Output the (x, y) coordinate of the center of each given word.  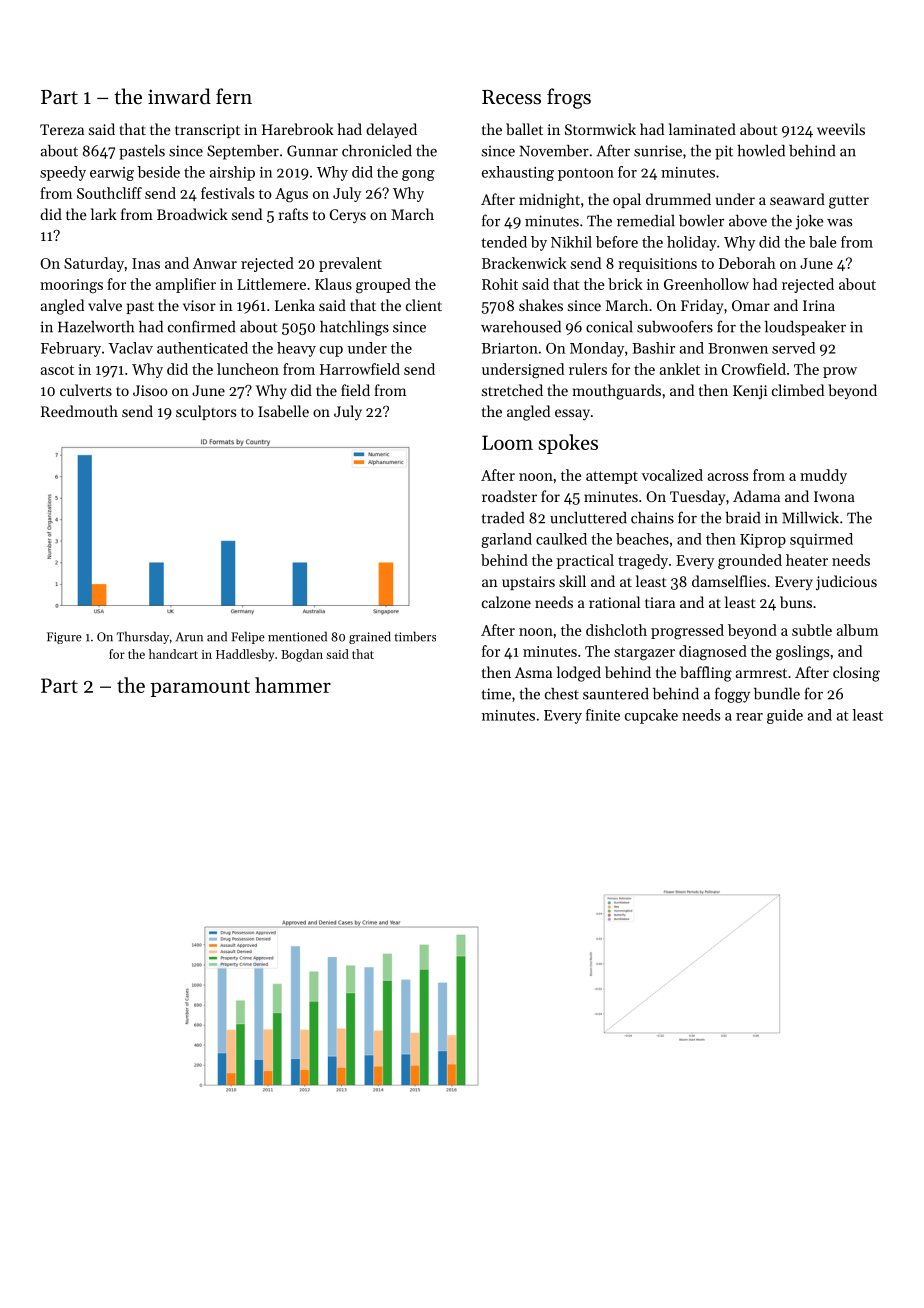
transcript (207, 131)
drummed (678, 199)
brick (625, 284)
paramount (200, 688)
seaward (797, 199)
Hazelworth (96, 327)
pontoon (586, 174)
